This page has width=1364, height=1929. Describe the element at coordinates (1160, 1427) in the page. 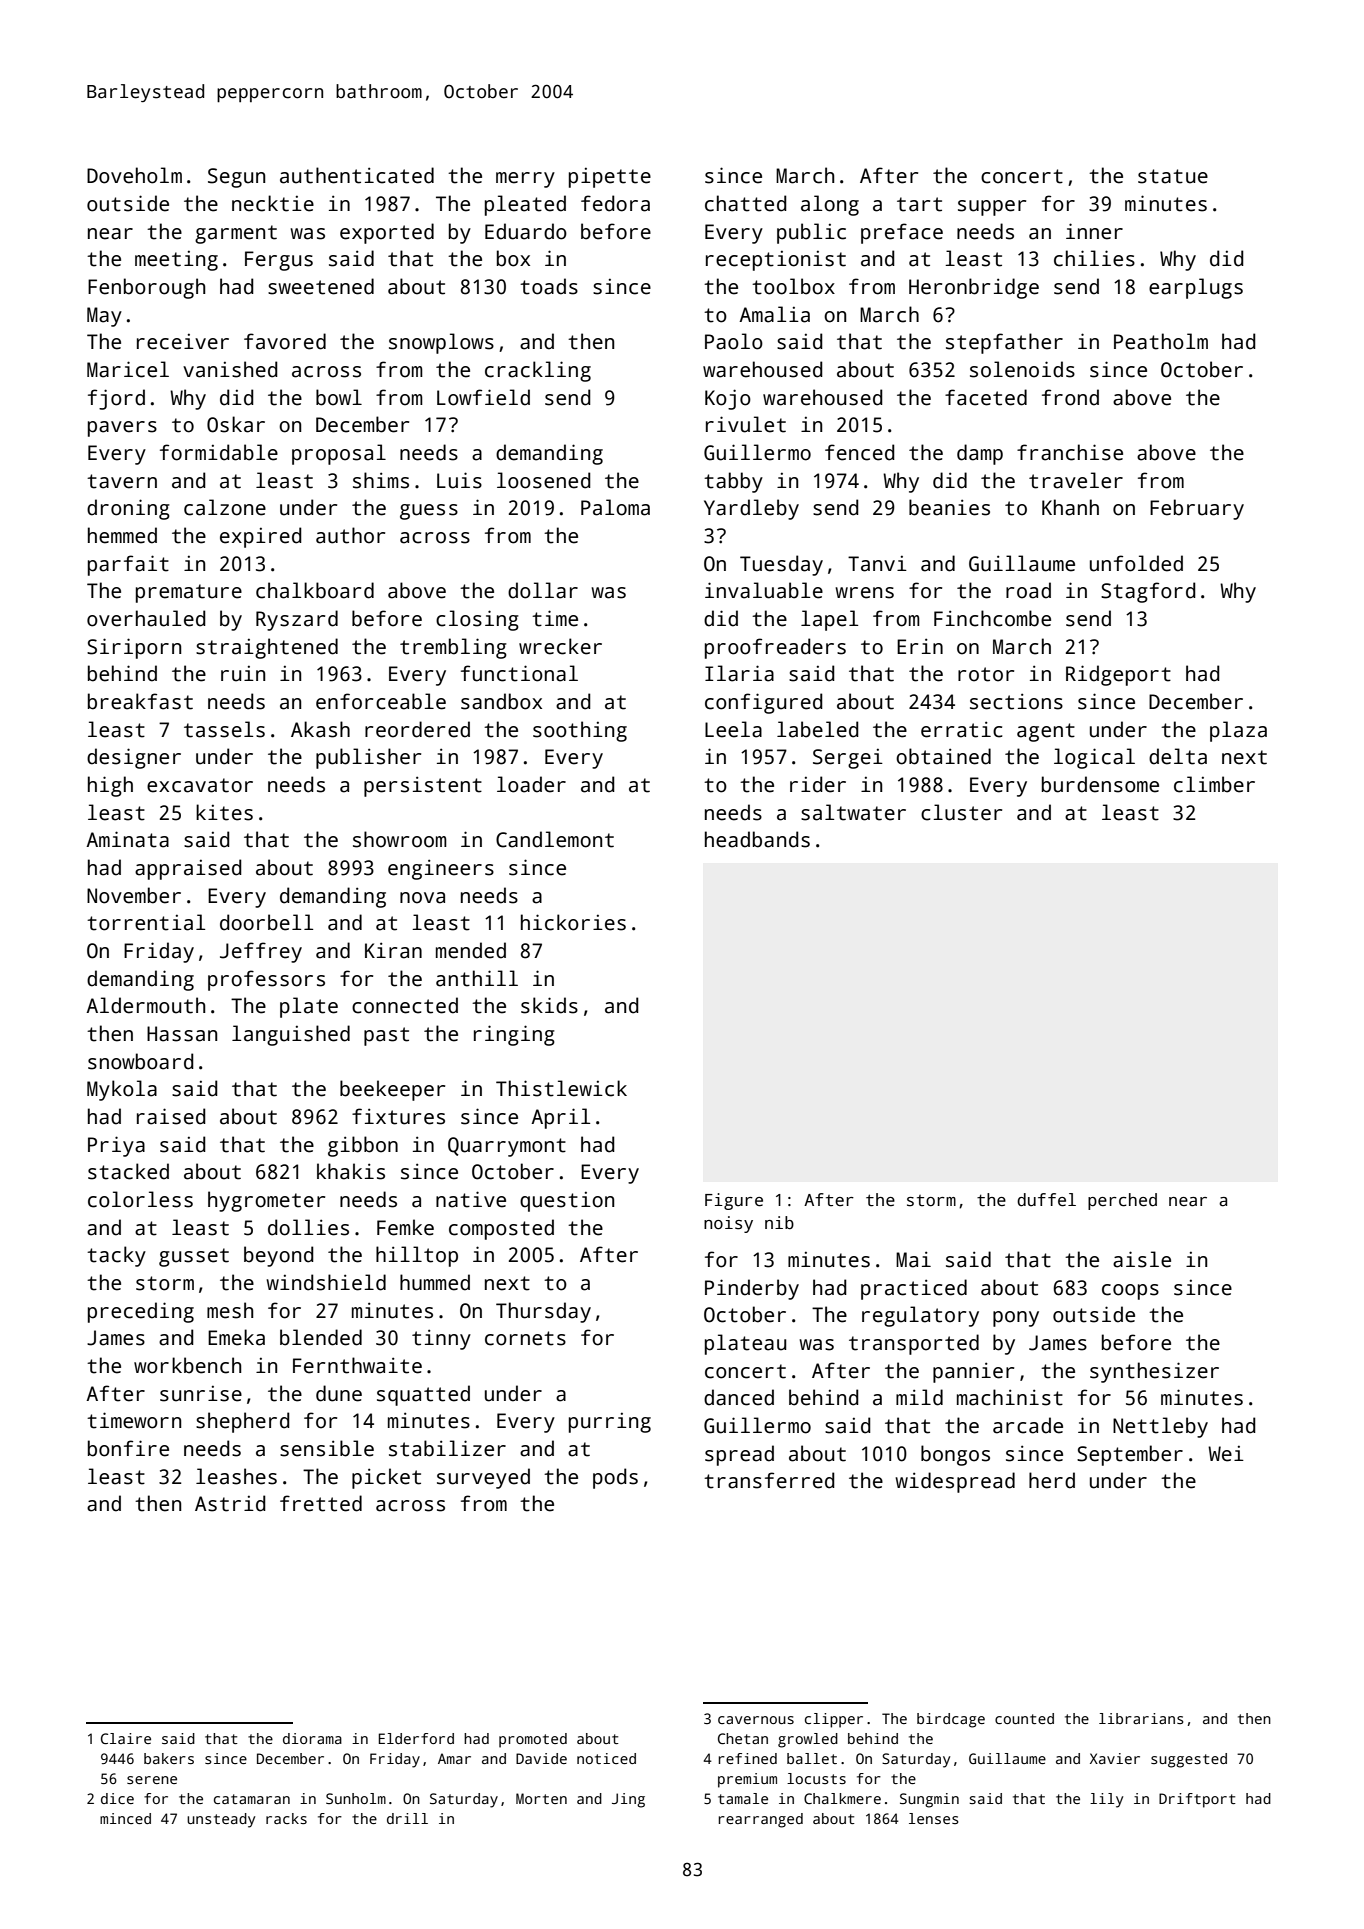

I see `Nettleby` at that location.
